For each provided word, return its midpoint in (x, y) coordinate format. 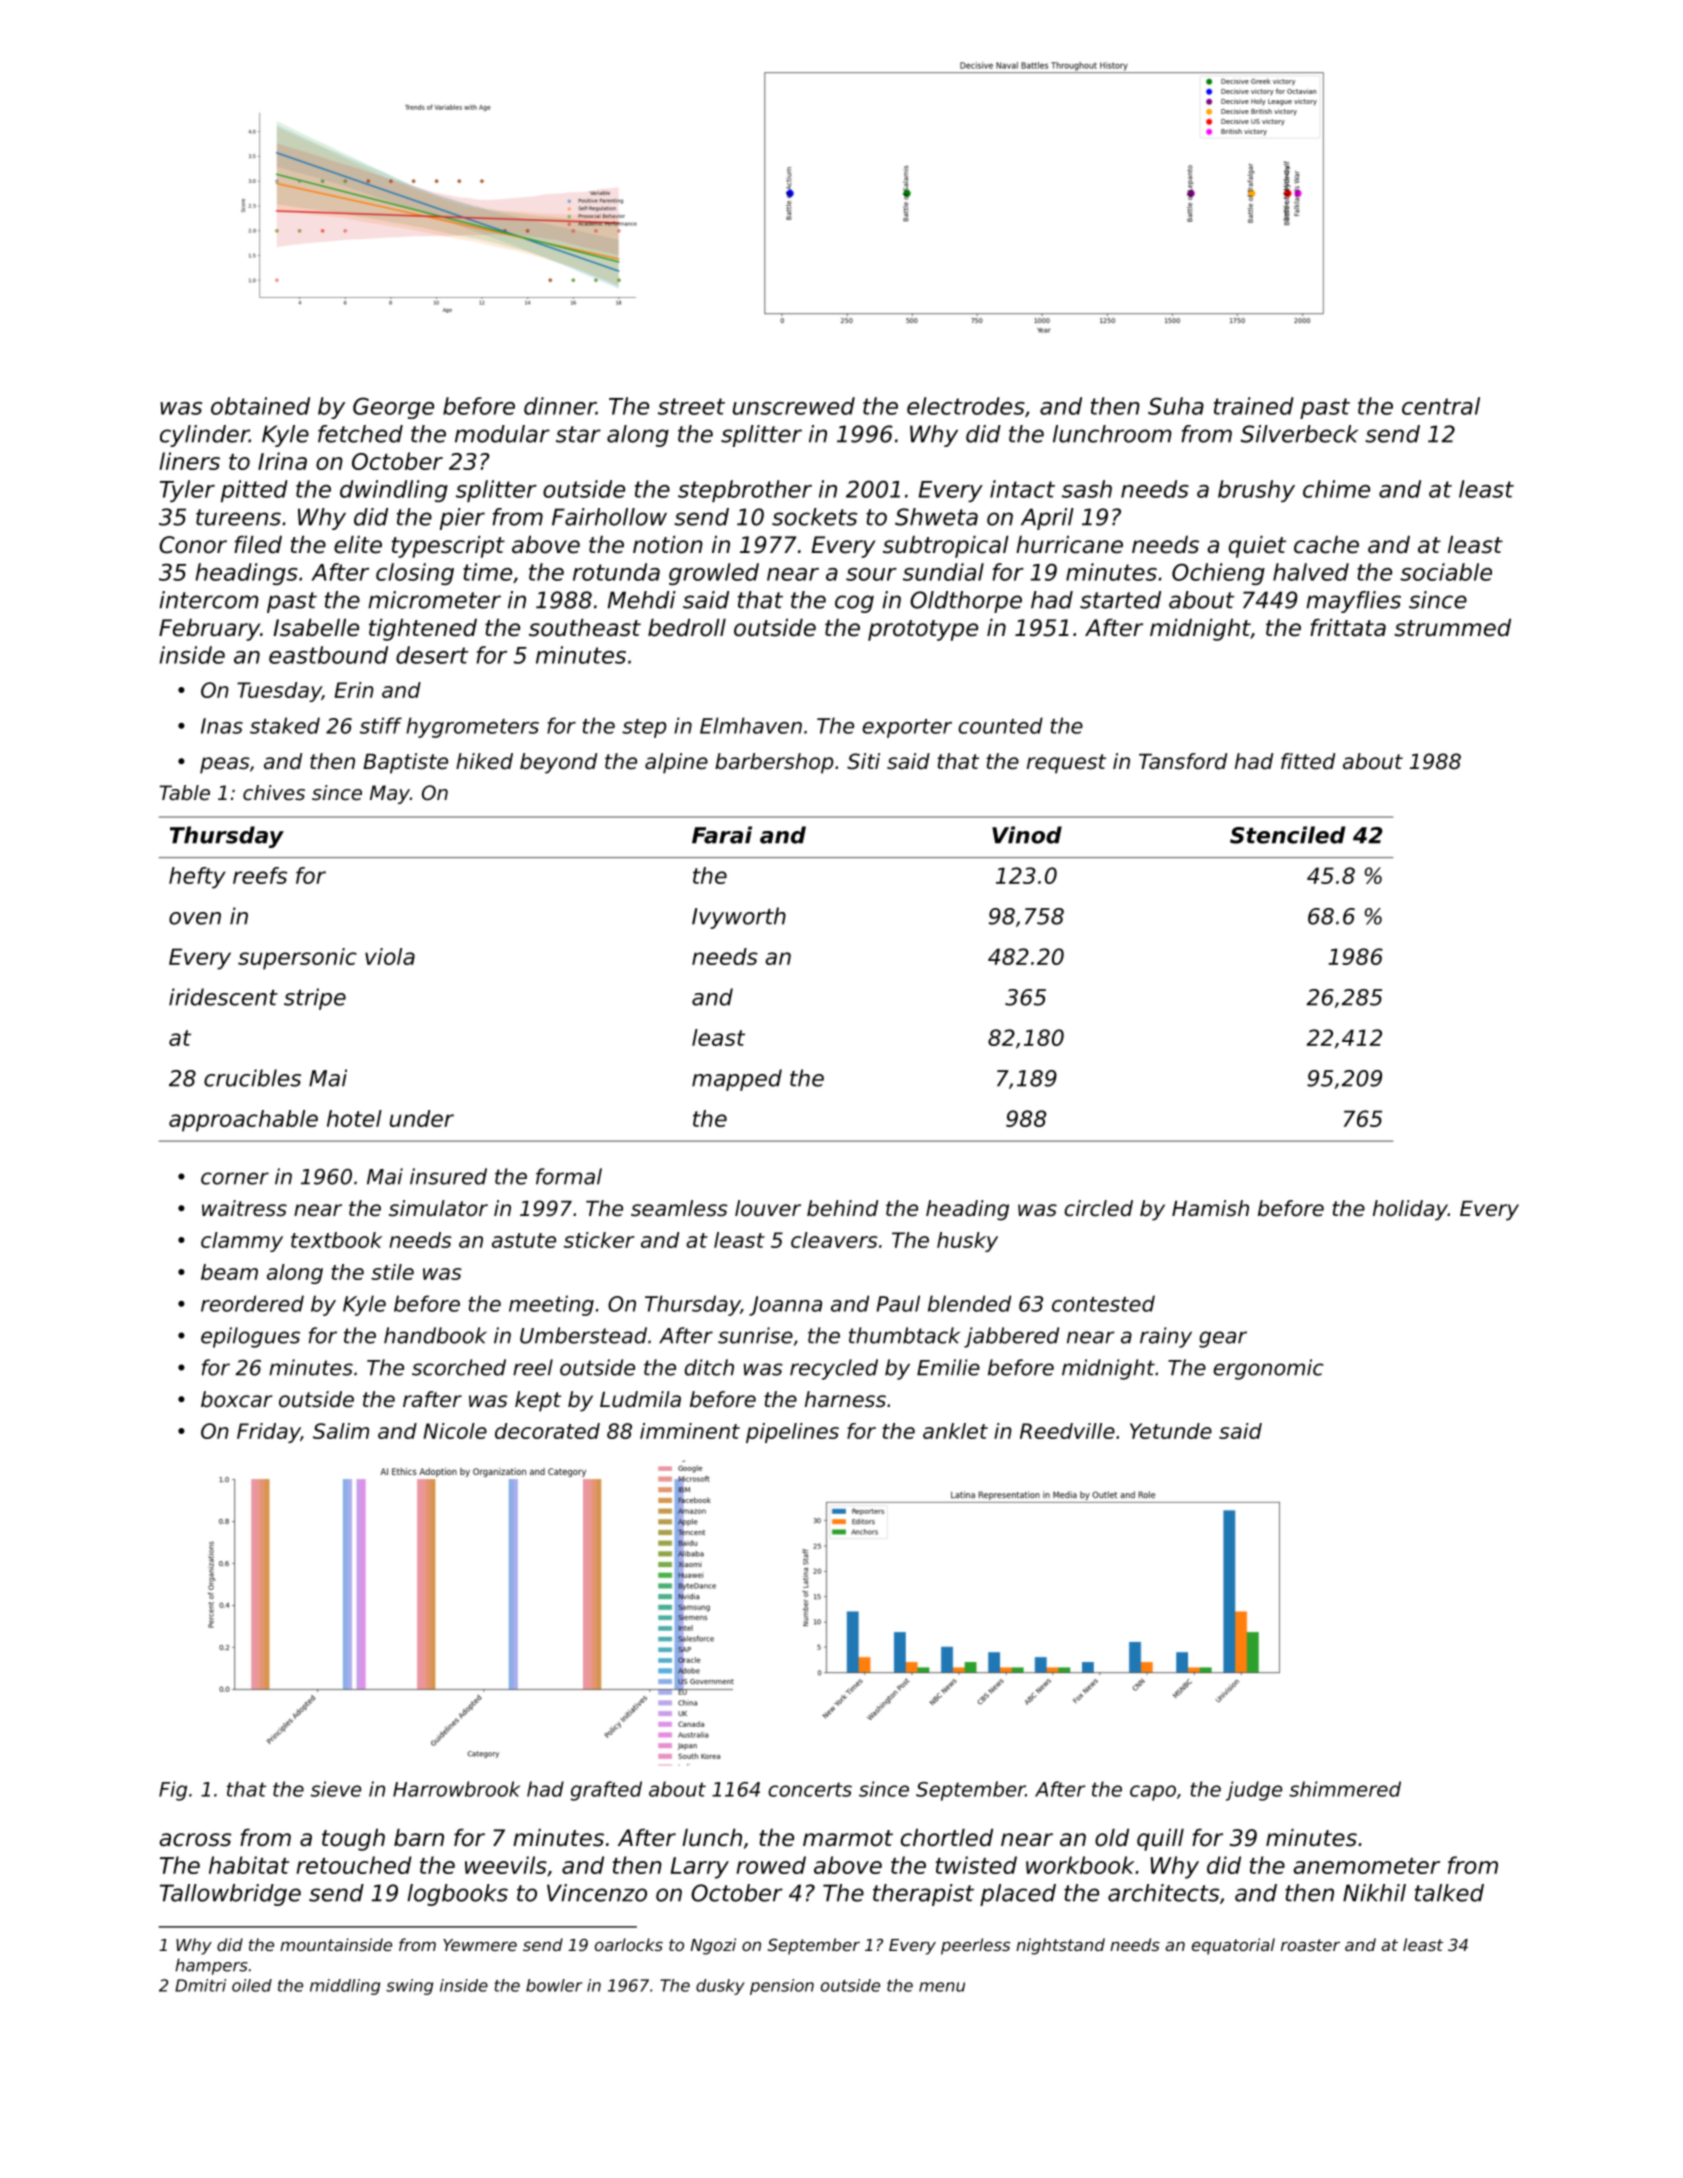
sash (1087, 489)
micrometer (434, 600)
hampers (211, 1966)
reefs (260, 875)
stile (392, 1272)
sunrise (755, 1335)
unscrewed (794, 406)
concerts (810, 1789)
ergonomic (1268, 1369)
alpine (676, 763)
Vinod (1027, 835)
